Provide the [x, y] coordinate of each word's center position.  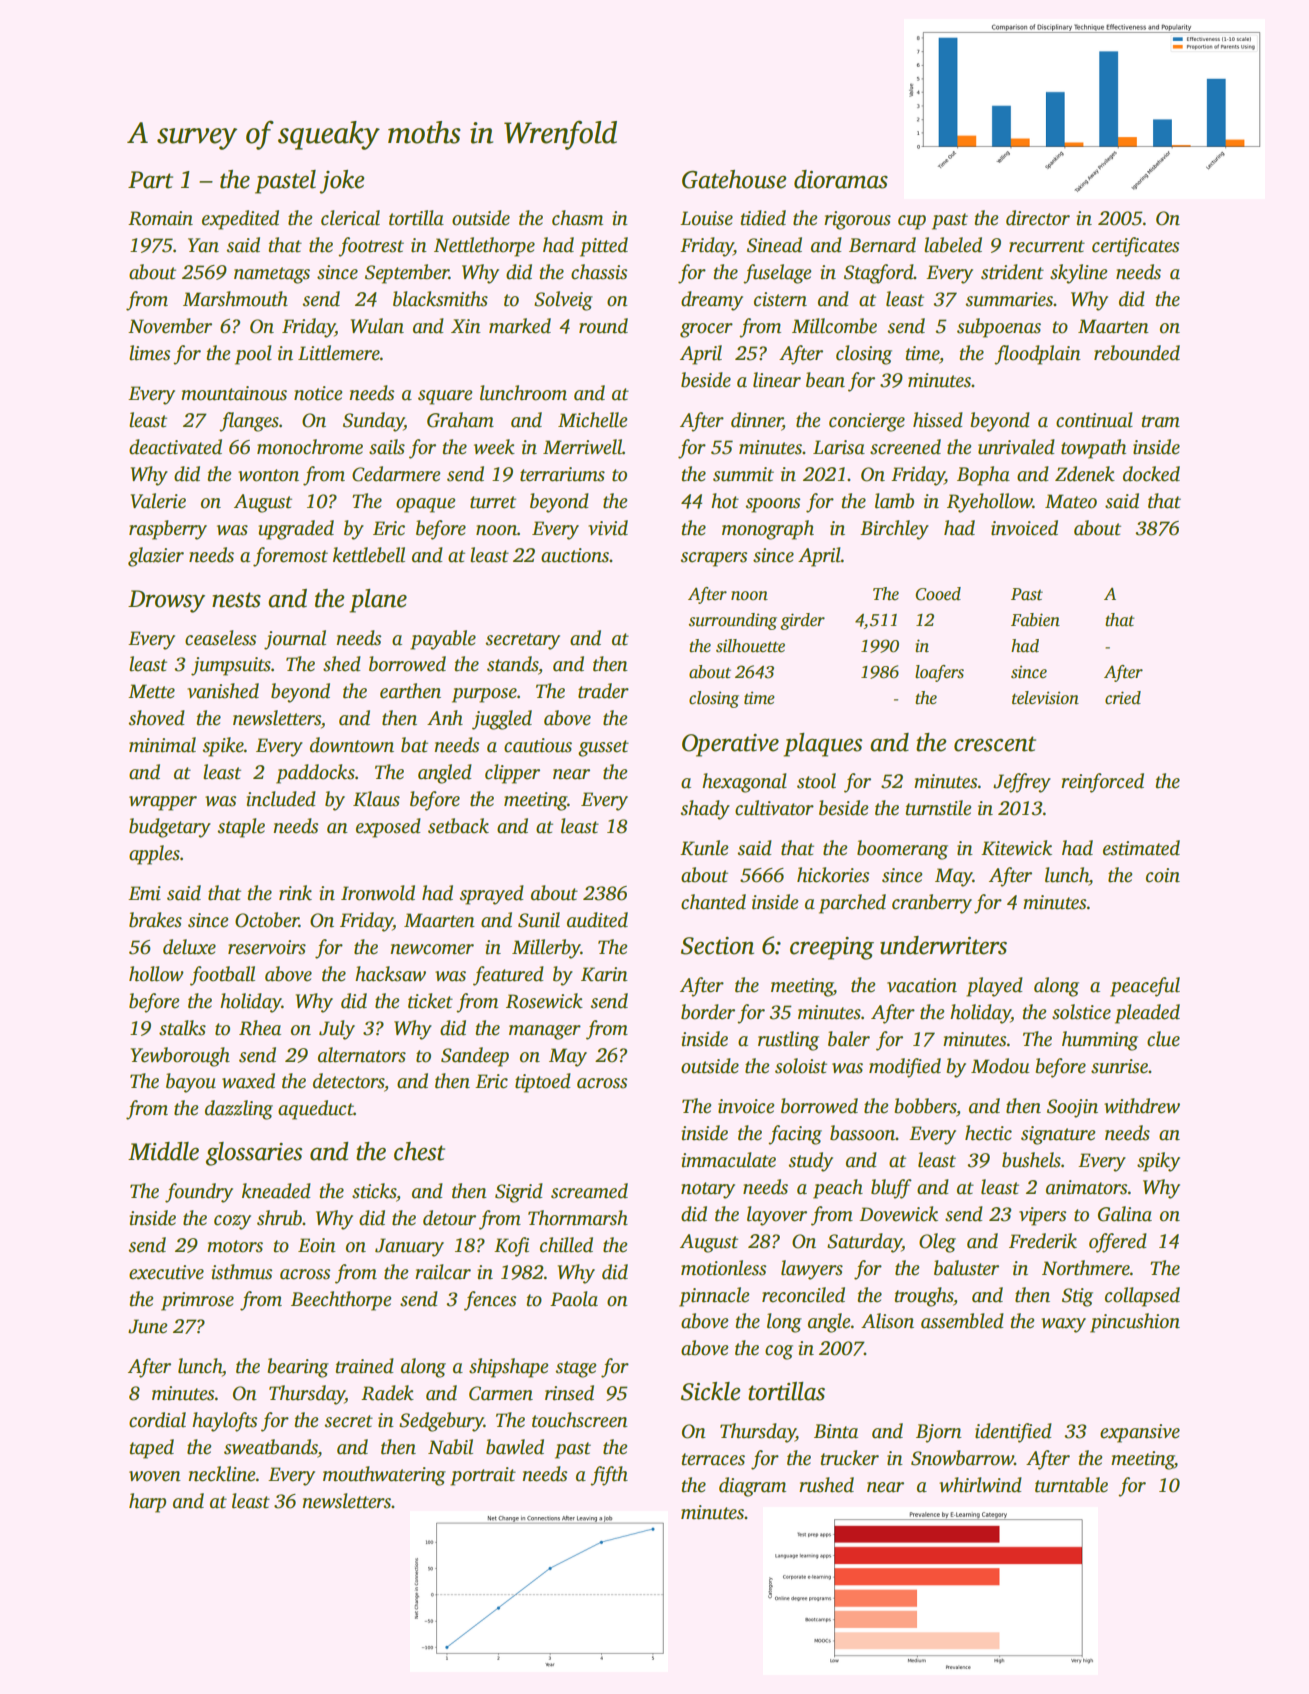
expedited [240, 220]
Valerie [158, 501]
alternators [362, 1055]
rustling [788, 1041]
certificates [1135, 247]
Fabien [1035, 620]
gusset [603, 748]
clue [1163, 1039]
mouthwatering [384, 1476]
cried [1123, 698]
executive [166, 1272]
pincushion [1135, 1323]
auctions [575, 555]
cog [779, 1352]
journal [295, 640]
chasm [577, 218]
